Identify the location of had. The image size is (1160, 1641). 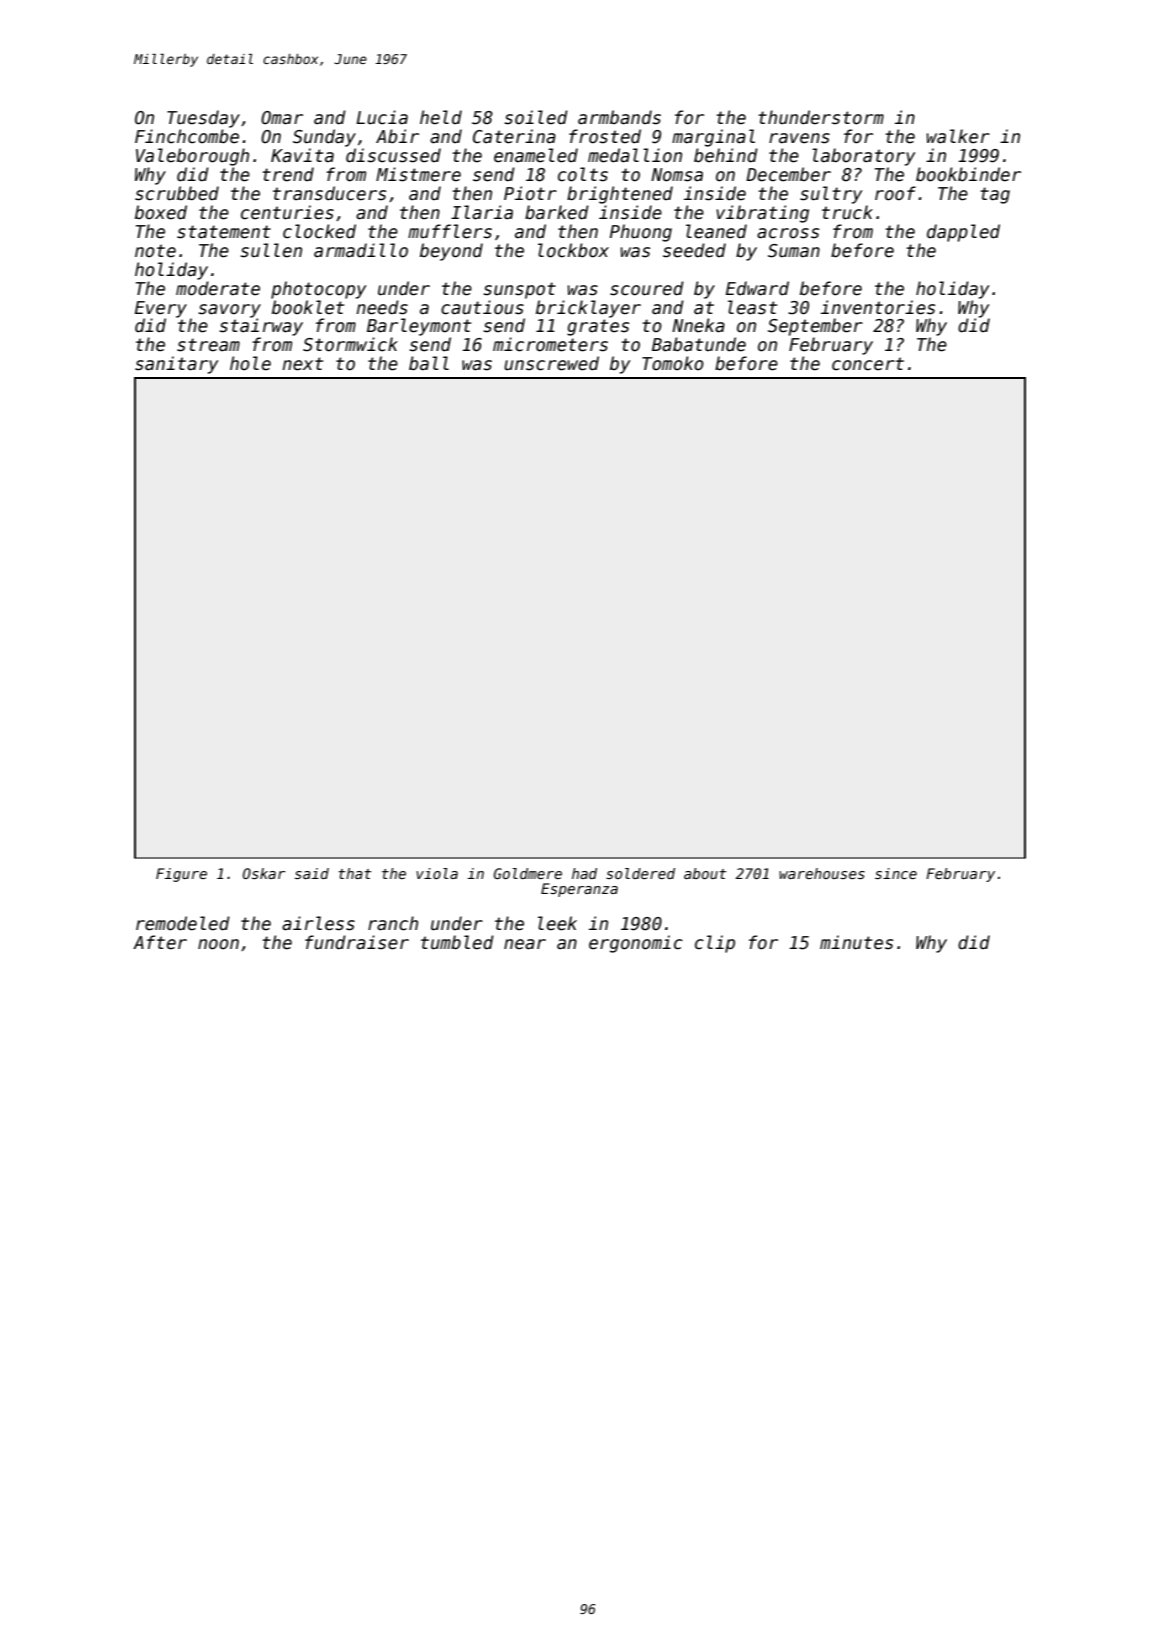
(584, 873).
